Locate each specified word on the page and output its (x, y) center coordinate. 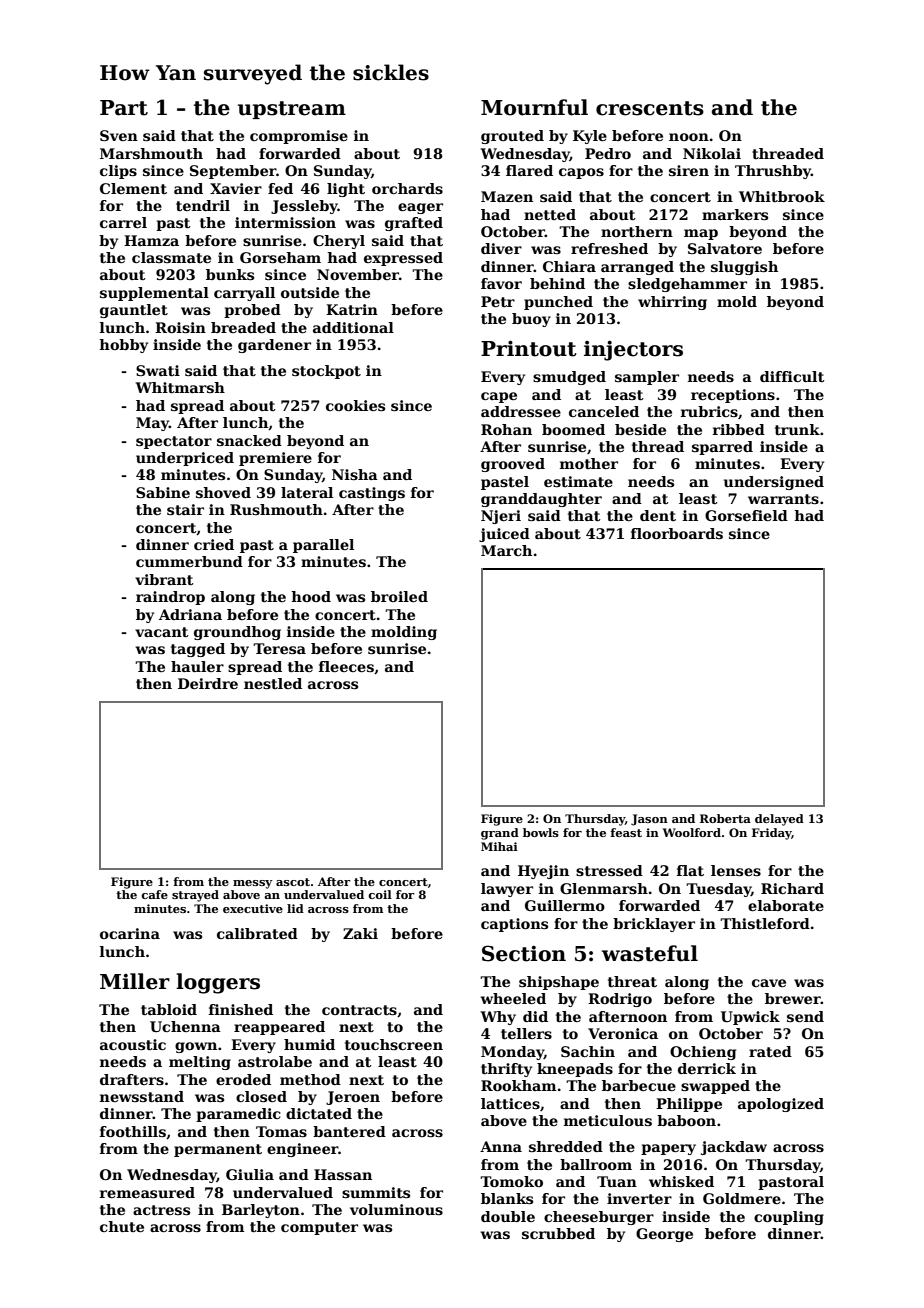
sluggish (744, 268)
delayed (779, 820)
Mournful (534, 107)
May (152, 424)
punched (558, 303)
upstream (292, 110)
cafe (155, 894)
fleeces (346, 666)
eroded (243, 1079)
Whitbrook (782, 196)
